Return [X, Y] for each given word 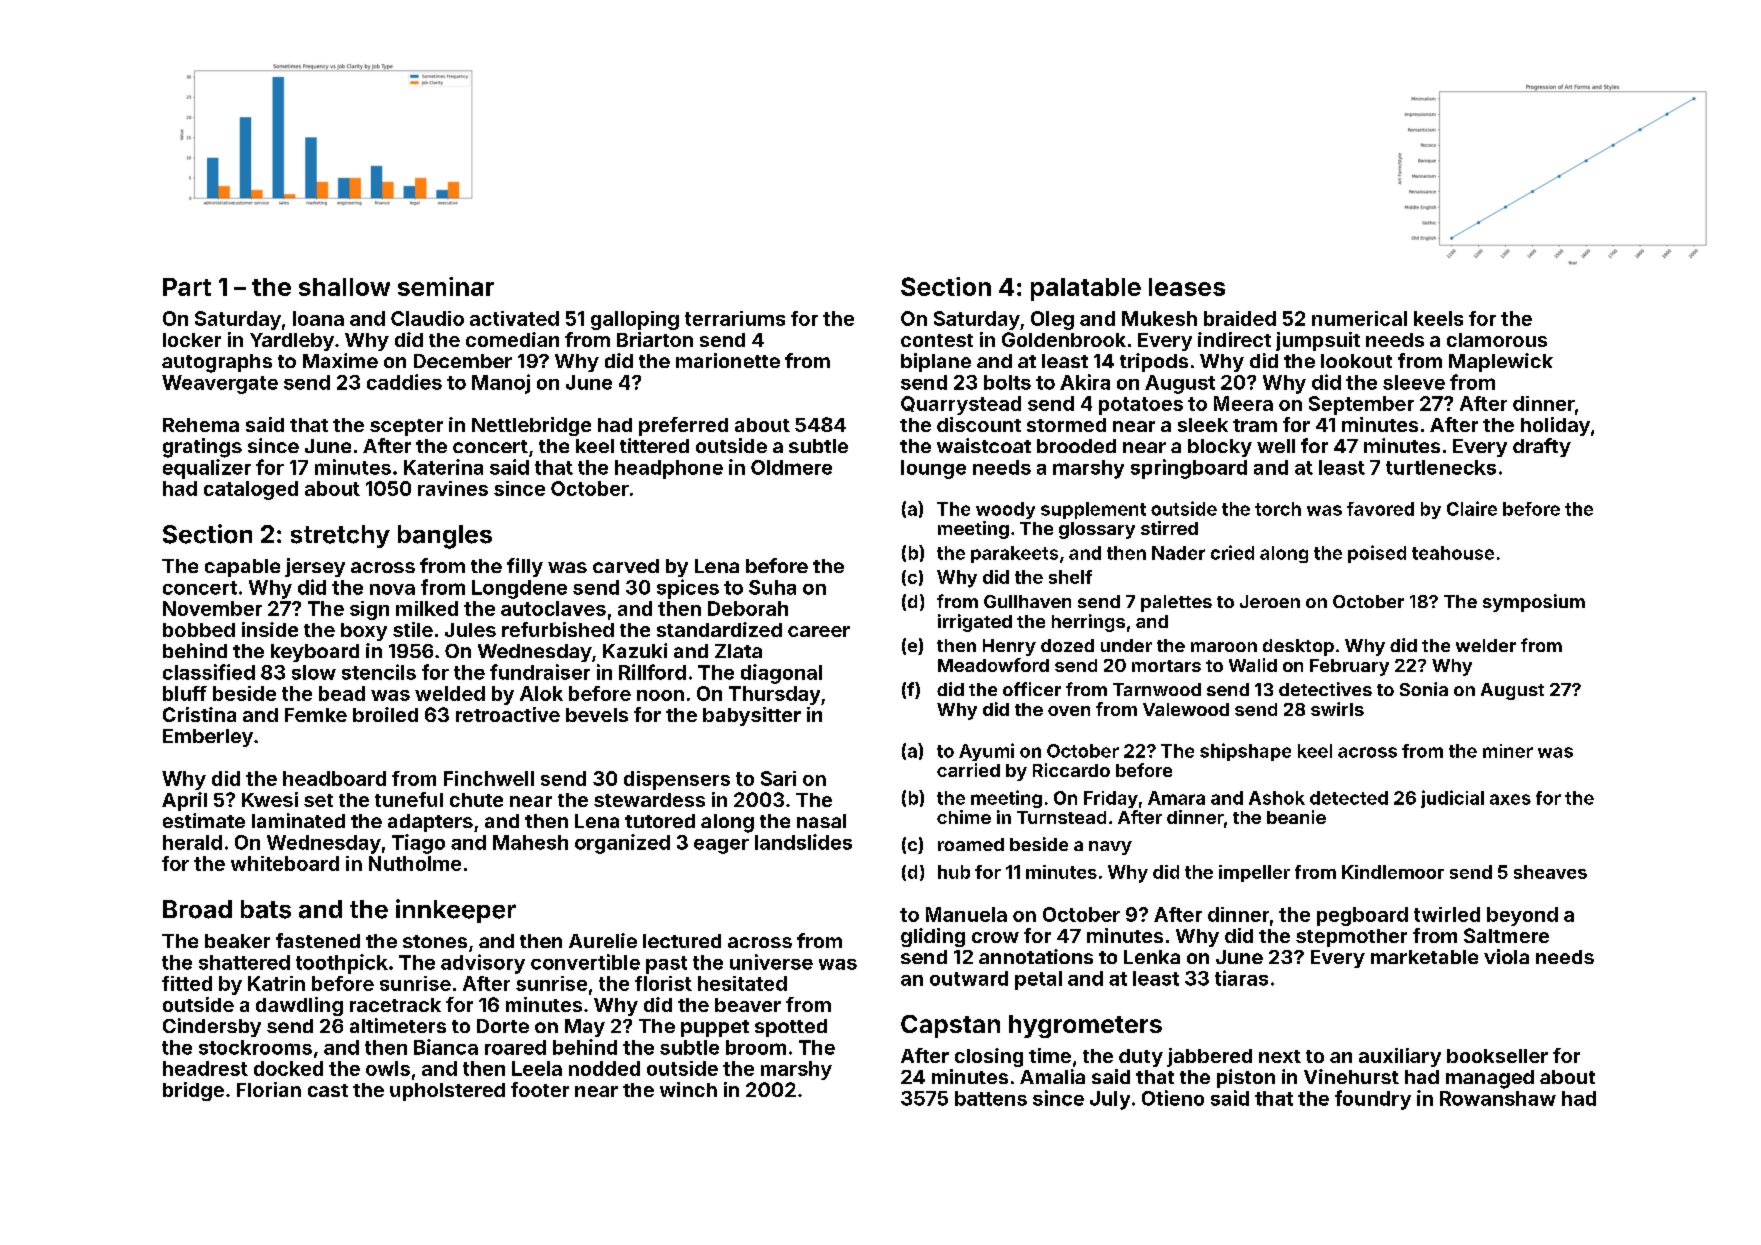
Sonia [1424, 689]
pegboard [1362, 916]
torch [1278, 509]
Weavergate [220, 384]
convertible [585, 962]
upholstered [447, 1092]
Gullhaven [1027, 601]
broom [756, 1047]
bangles [445, 537]
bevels [597, 715]
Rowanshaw [1498, 1098]
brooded [1076, 446]
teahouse [1453, 553]
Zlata [738, 651]
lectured [682, 941]
